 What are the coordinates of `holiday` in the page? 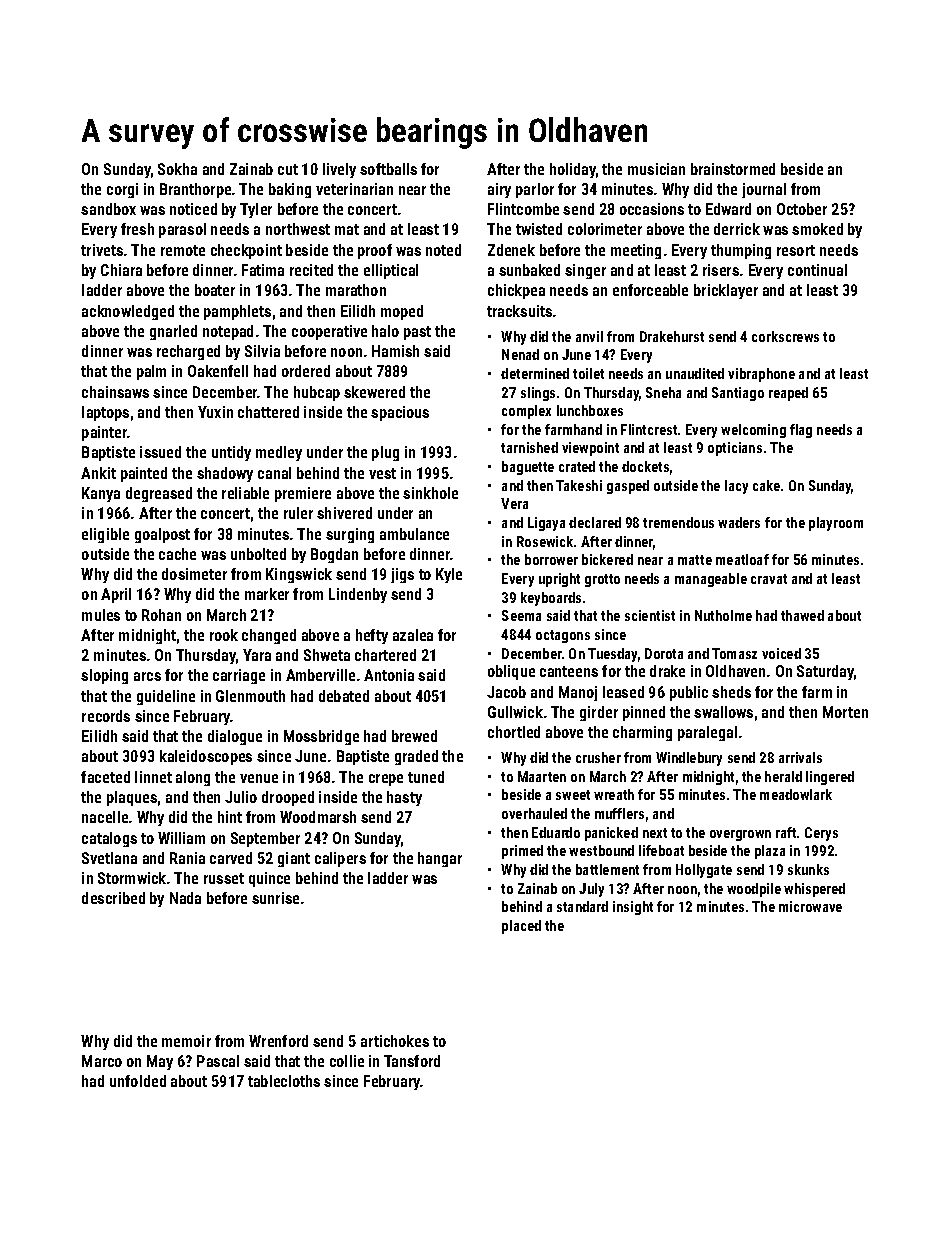 It's located at (573, 170).
